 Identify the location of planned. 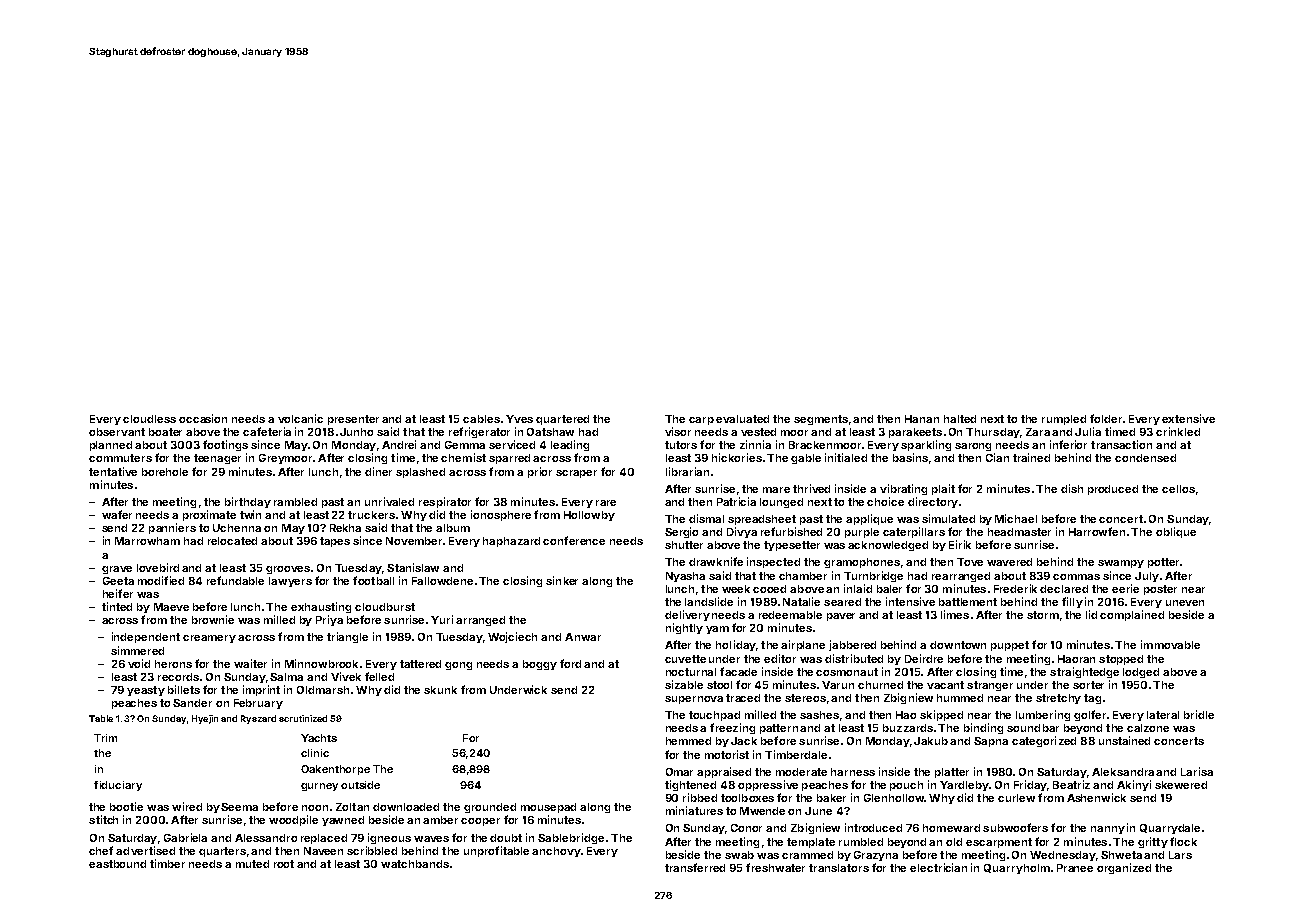
(111, 446).
